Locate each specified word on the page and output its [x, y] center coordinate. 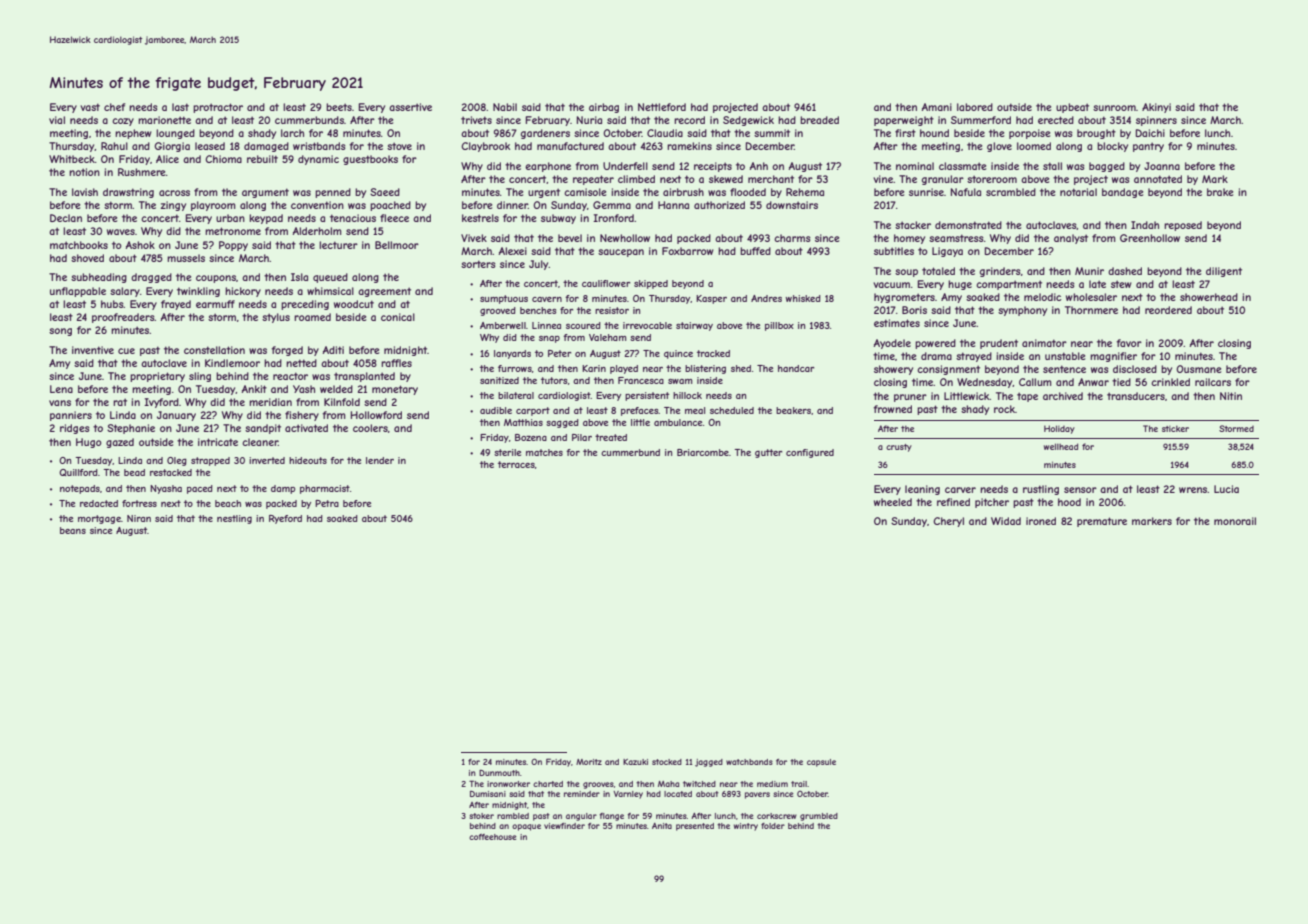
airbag [604, 108]
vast [90, 107]
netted [301, 363]
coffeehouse [493, 837]
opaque [526, 827]
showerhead [1209, 297]
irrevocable [647, 325]
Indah [1145, 225]
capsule [821, 763]
